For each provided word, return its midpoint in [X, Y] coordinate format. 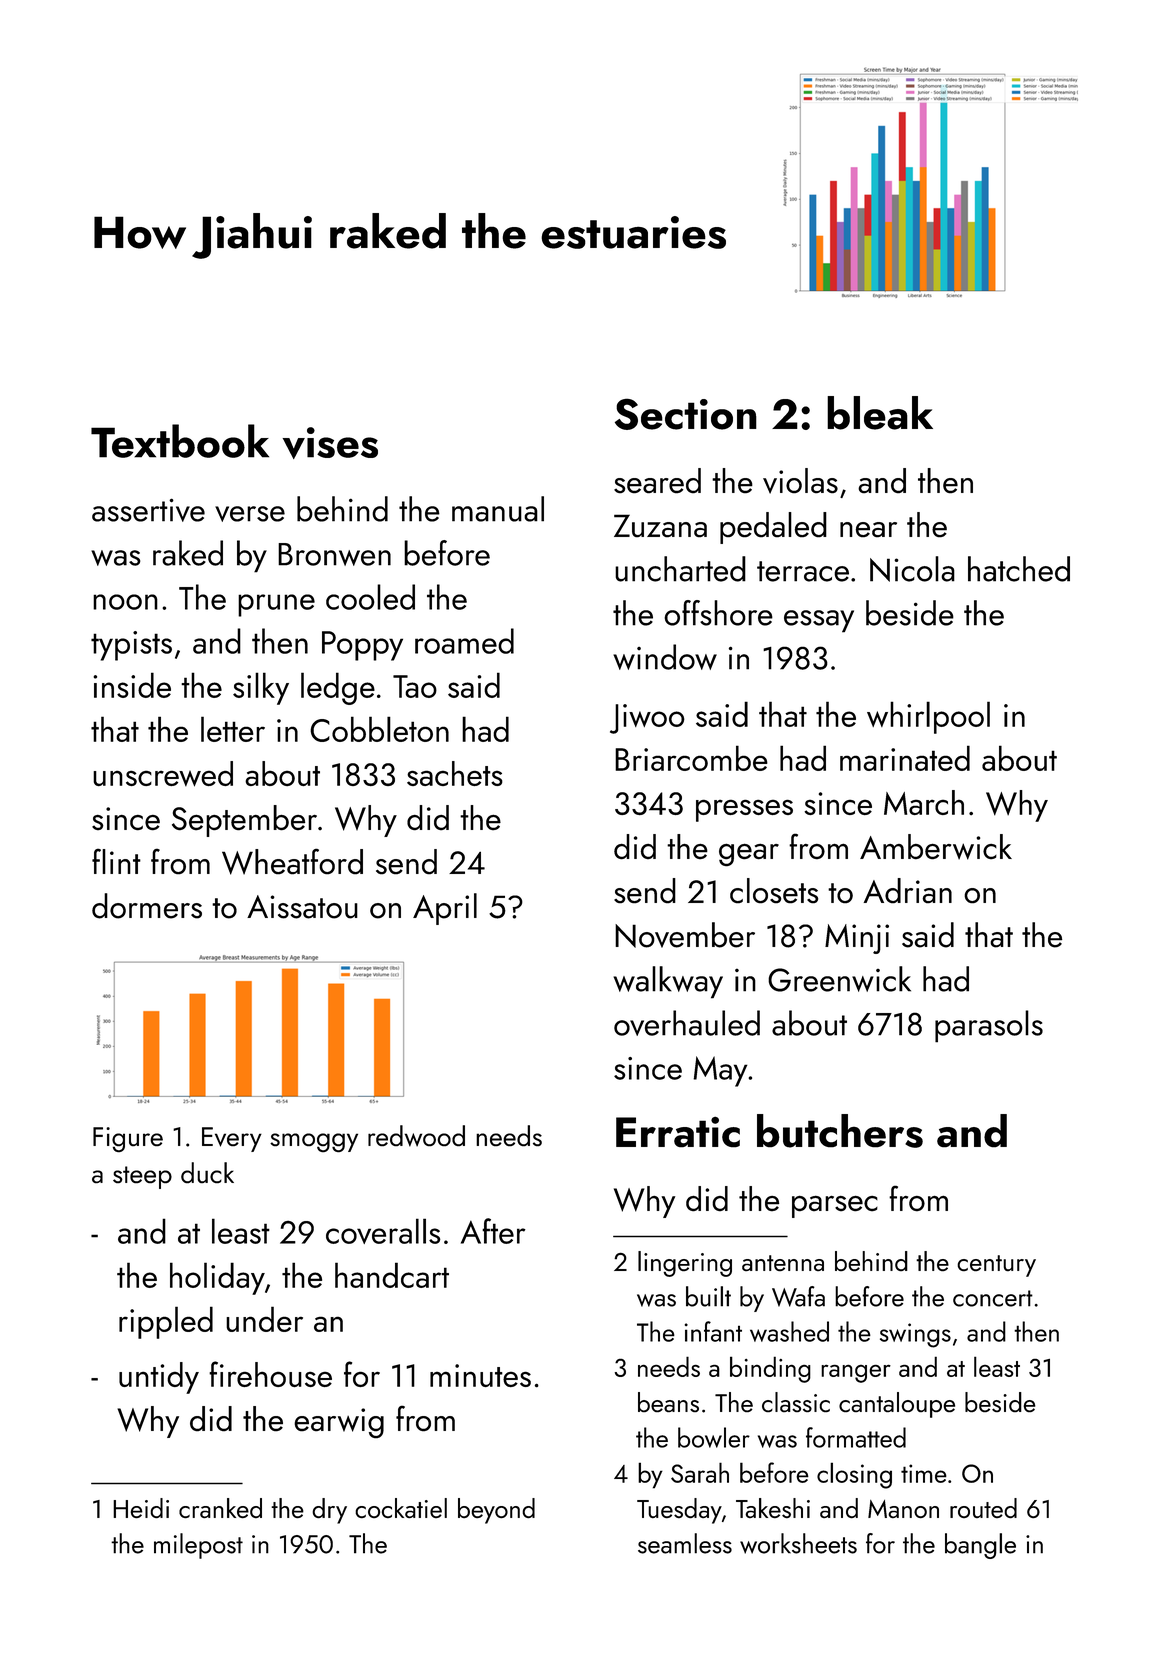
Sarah [700, 1472]
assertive [148, 510]
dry [329, 1511]
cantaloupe [897, 1405]
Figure [128, 1139]
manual [498, 509]
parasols [989, 1026]
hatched [1019, 569]
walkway [668, 982]
